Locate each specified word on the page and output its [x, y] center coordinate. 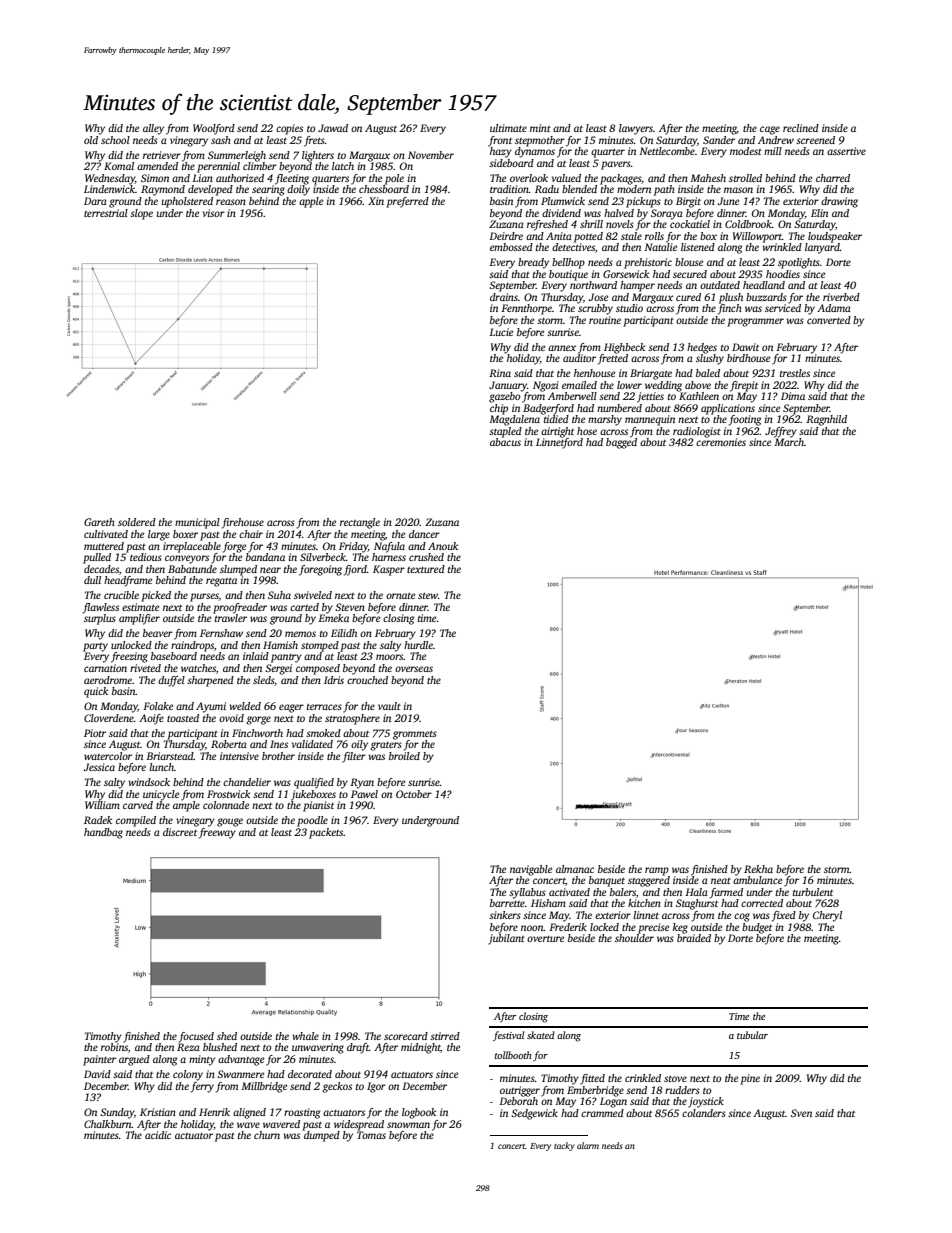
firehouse [243, 523]
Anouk [443, 546]
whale [305, 1036]
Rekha [758, 869]
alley [153, 129]
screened [815, 140]
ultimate [508, 128]
